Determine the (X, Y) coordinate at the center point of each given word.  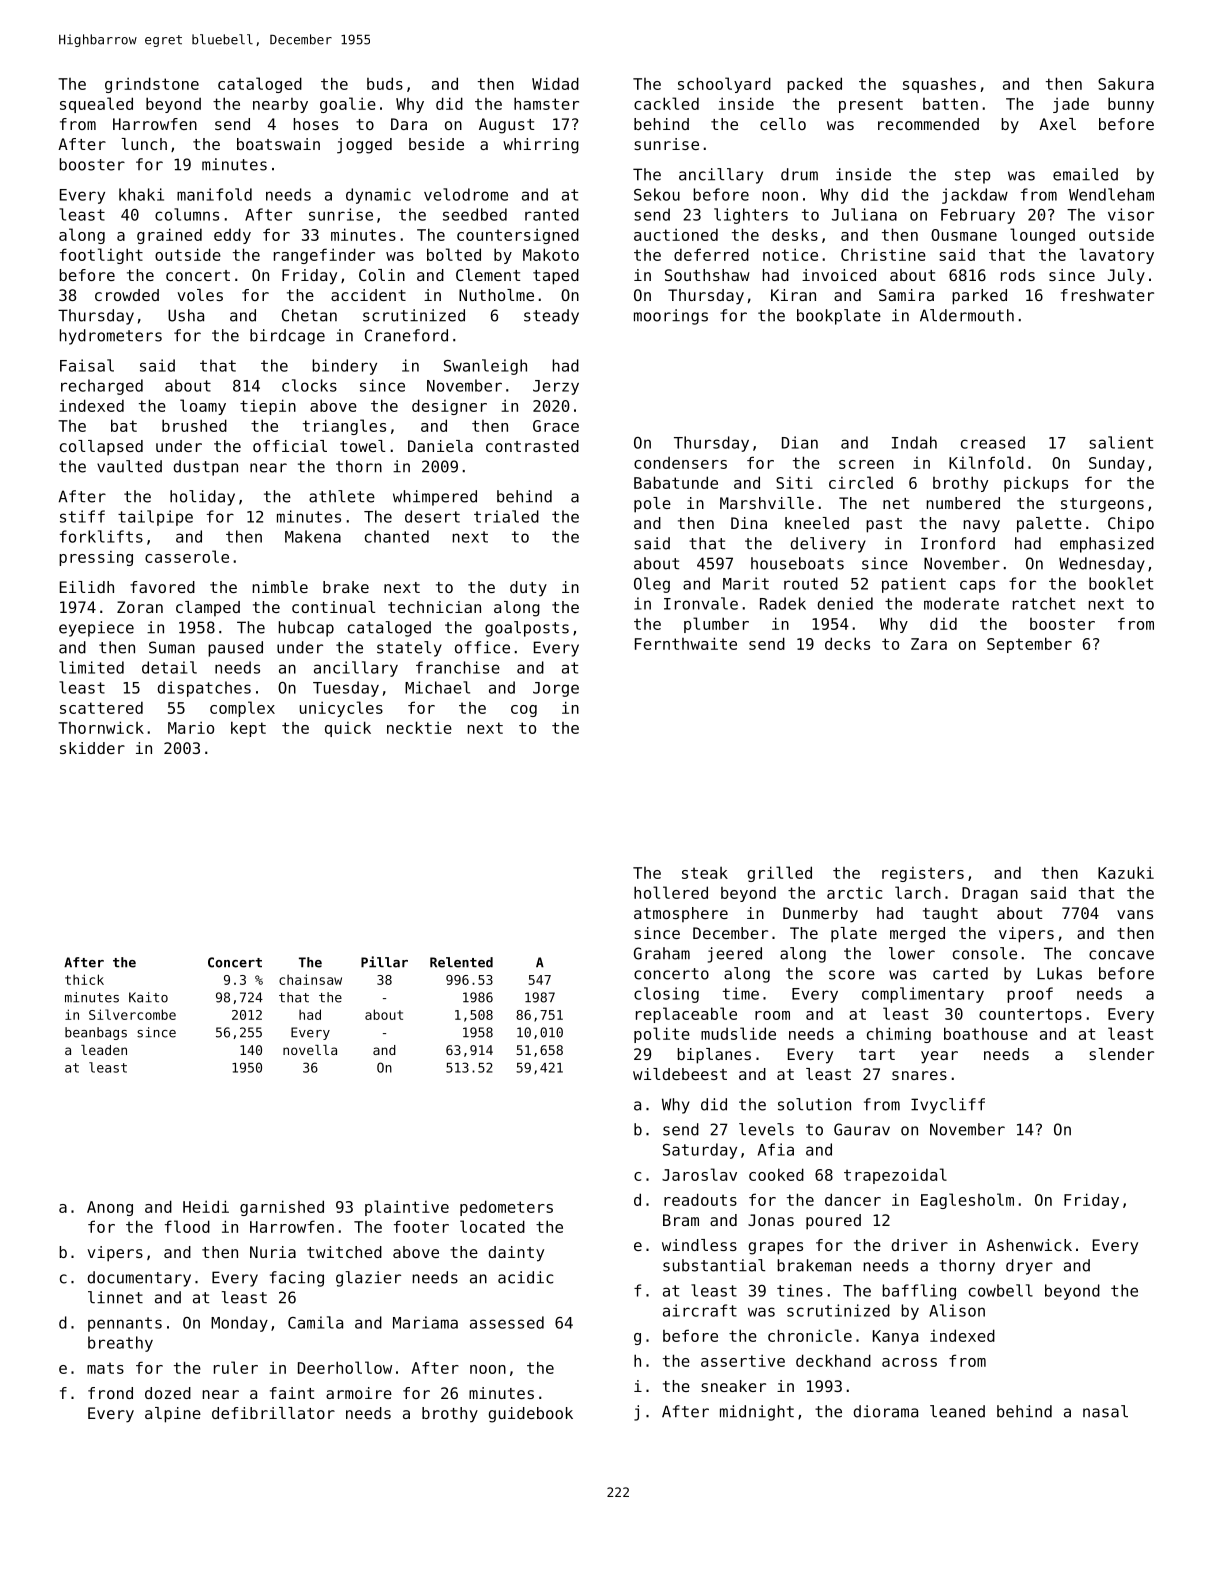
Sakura (1126, 84)
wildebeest (680, 1074)
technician (434, 607)
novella (310, 1050)
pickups (1036, 484)
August (506, 126)
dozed (168, 1393)
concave (1121, 955)
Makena (313, 536)
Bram (681, 1220)
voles (200, 295)
